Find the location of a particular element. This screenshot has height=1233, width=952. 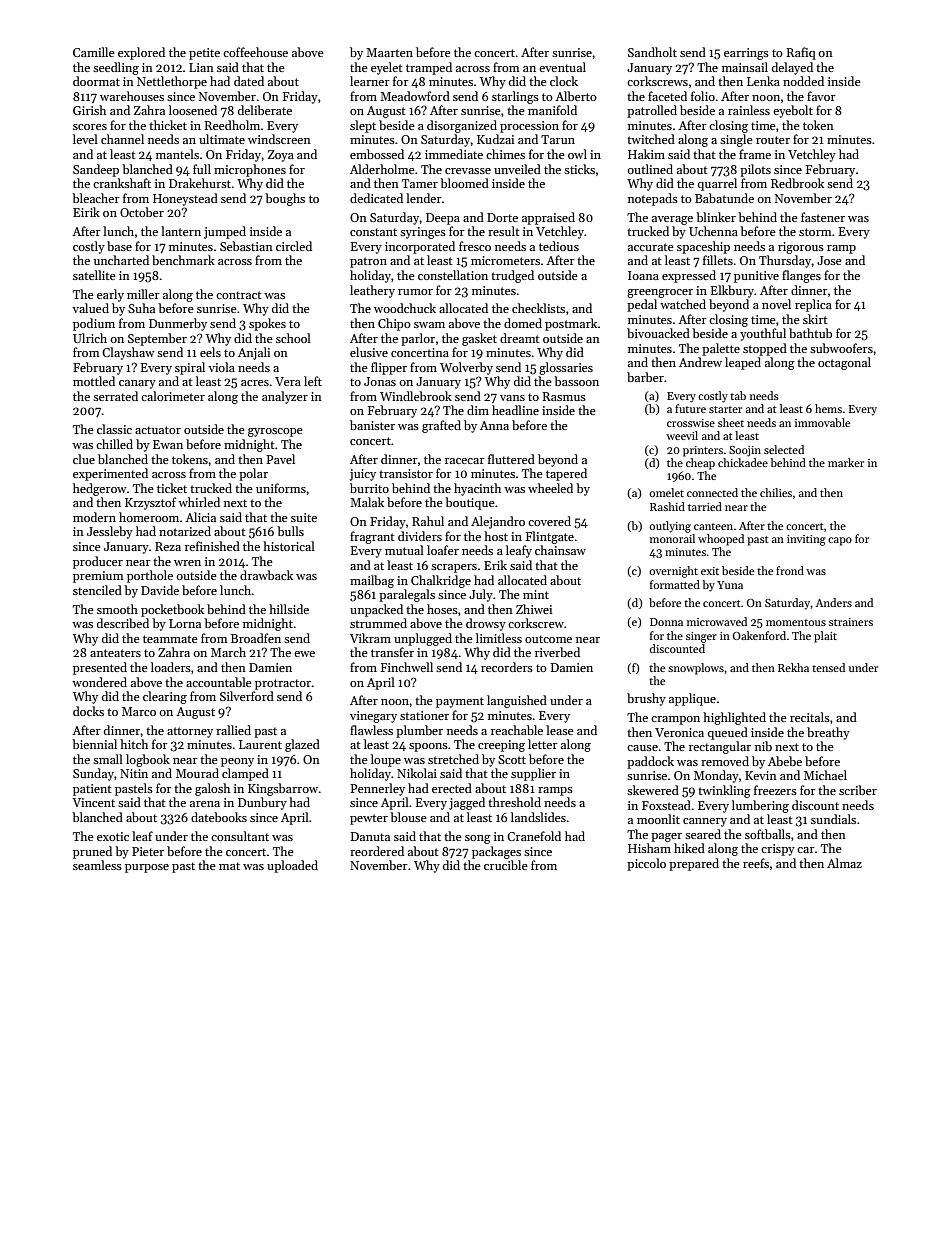

coffeehouse is located at coordinates (255, 52).
